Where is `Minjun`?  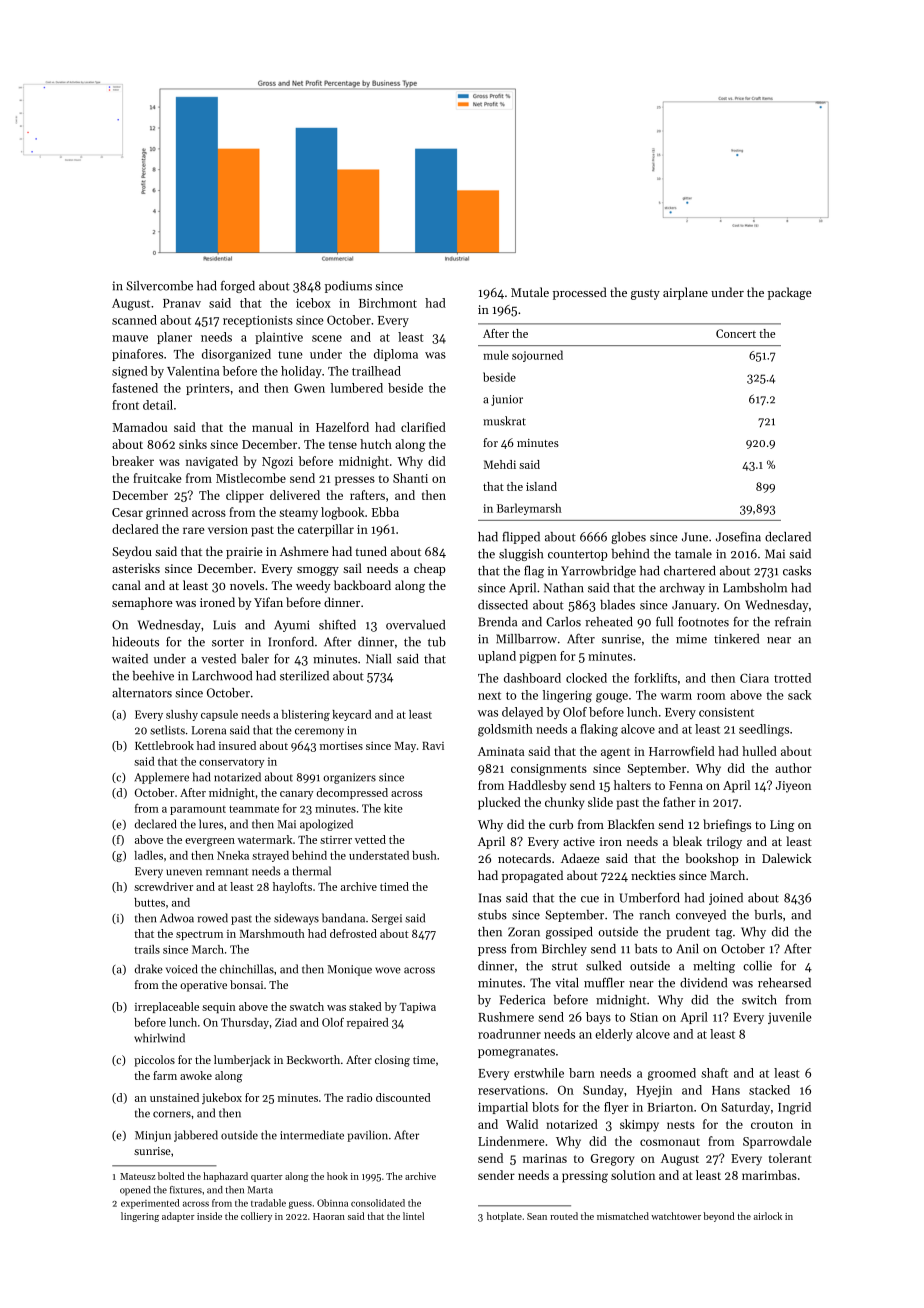 Minjun is located at coordinates (153, 1136).
